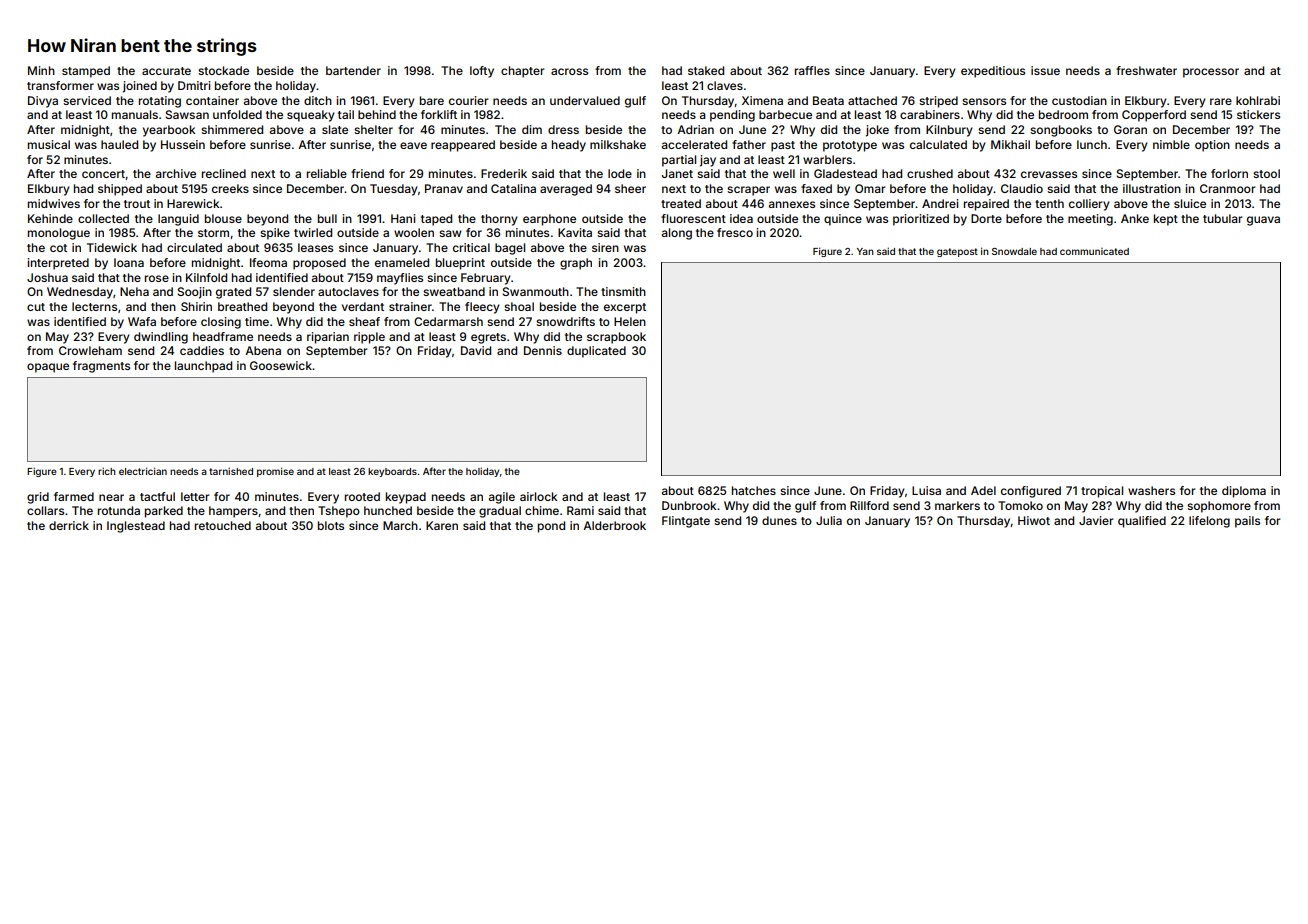 The image size is (1308, 924). Describe the element at coordinates (233, 293) in the screenshot. I see `grated` at that location.
